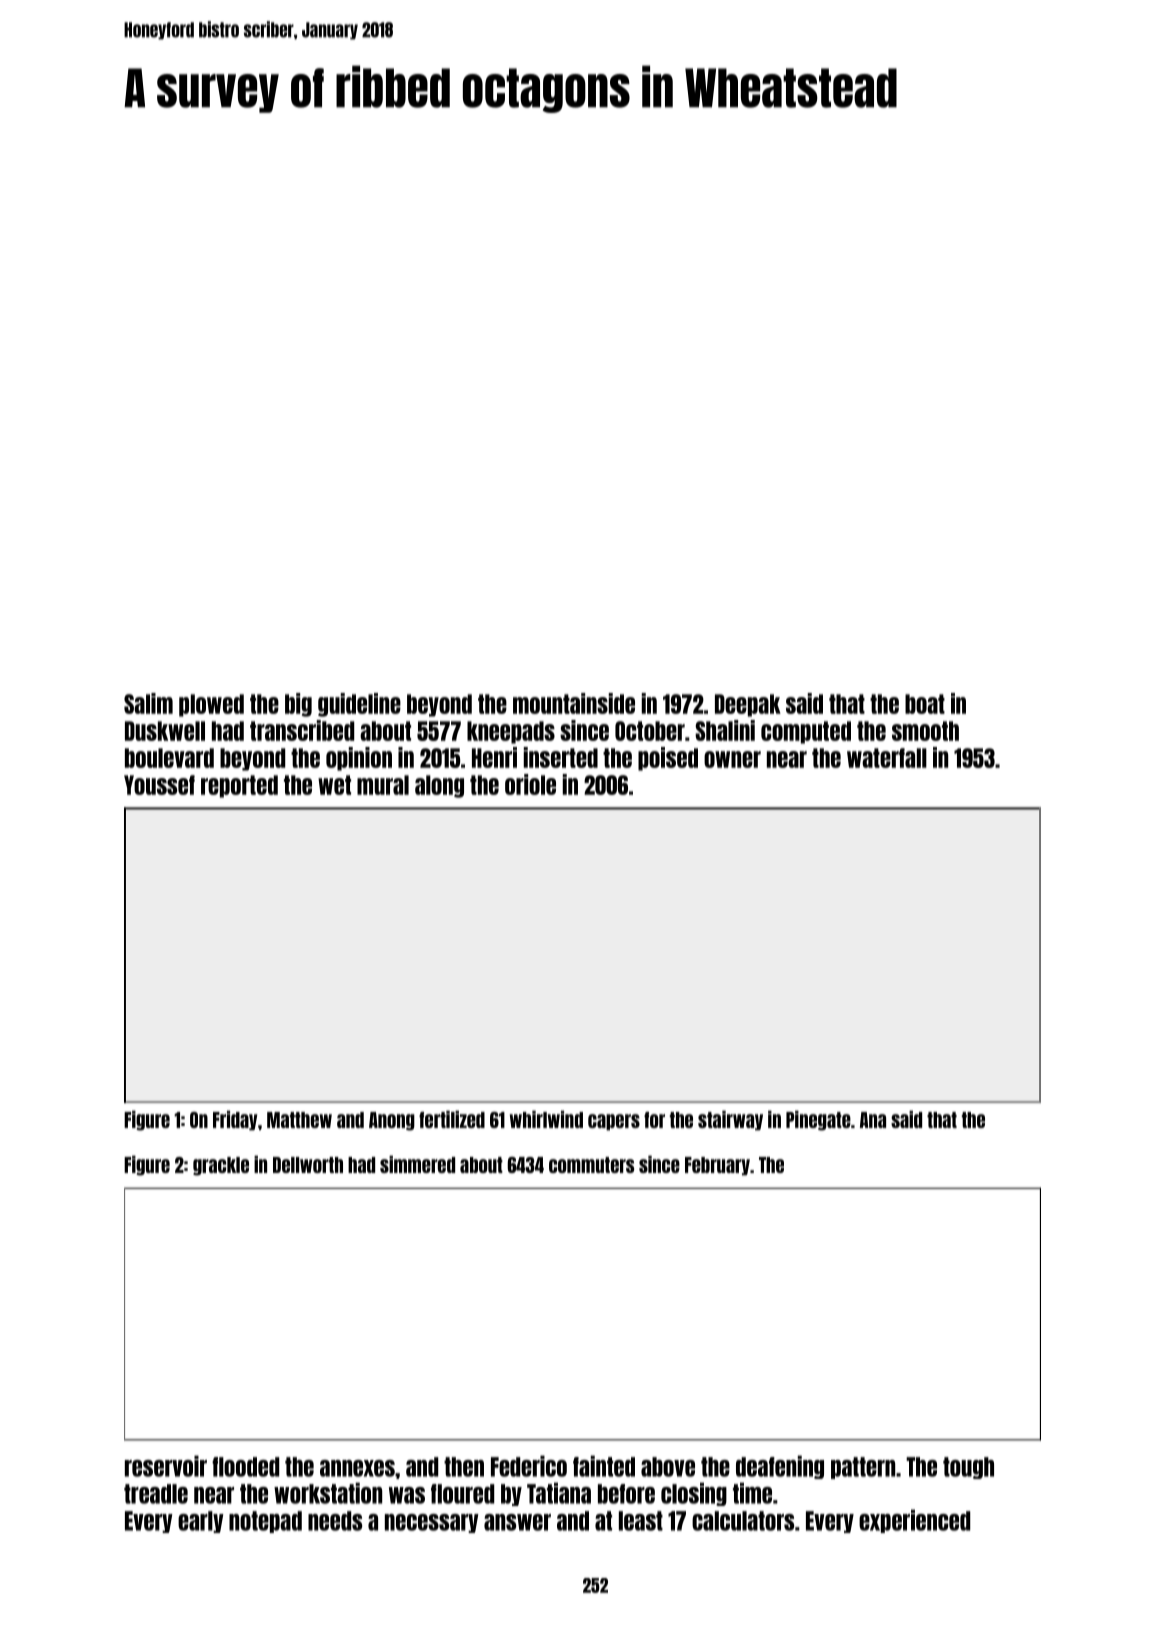  I want to click on flooded, so click(245, 1467).
